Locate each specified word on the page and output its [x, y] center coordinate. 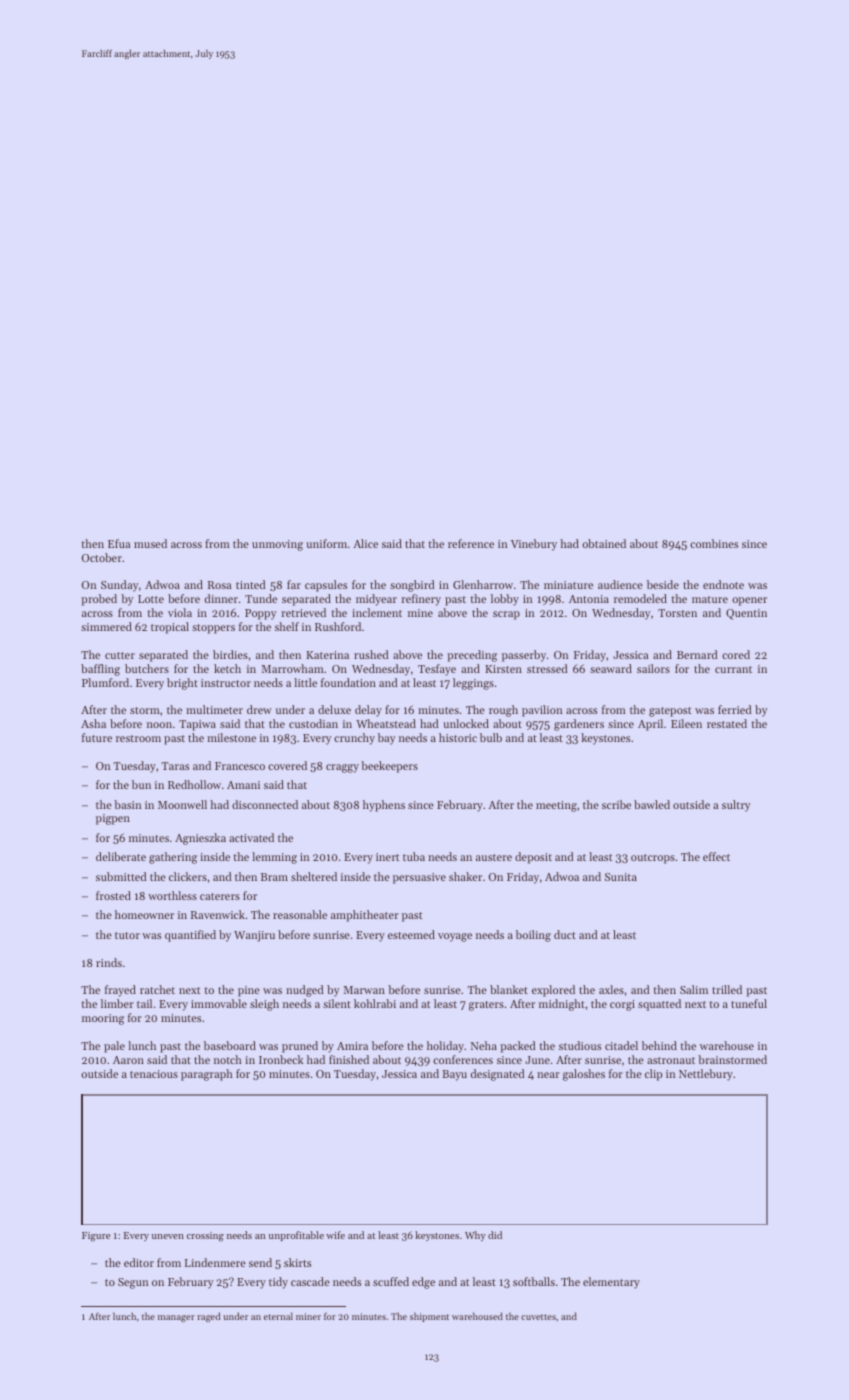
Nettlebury [706, 1075]
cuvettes [538, 1317]
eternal [278, 1316]
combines [714, 543]
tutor [127, 935]
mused [150, 543]
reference [471, 543]
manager [176, 1318]
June [537, 1060]
